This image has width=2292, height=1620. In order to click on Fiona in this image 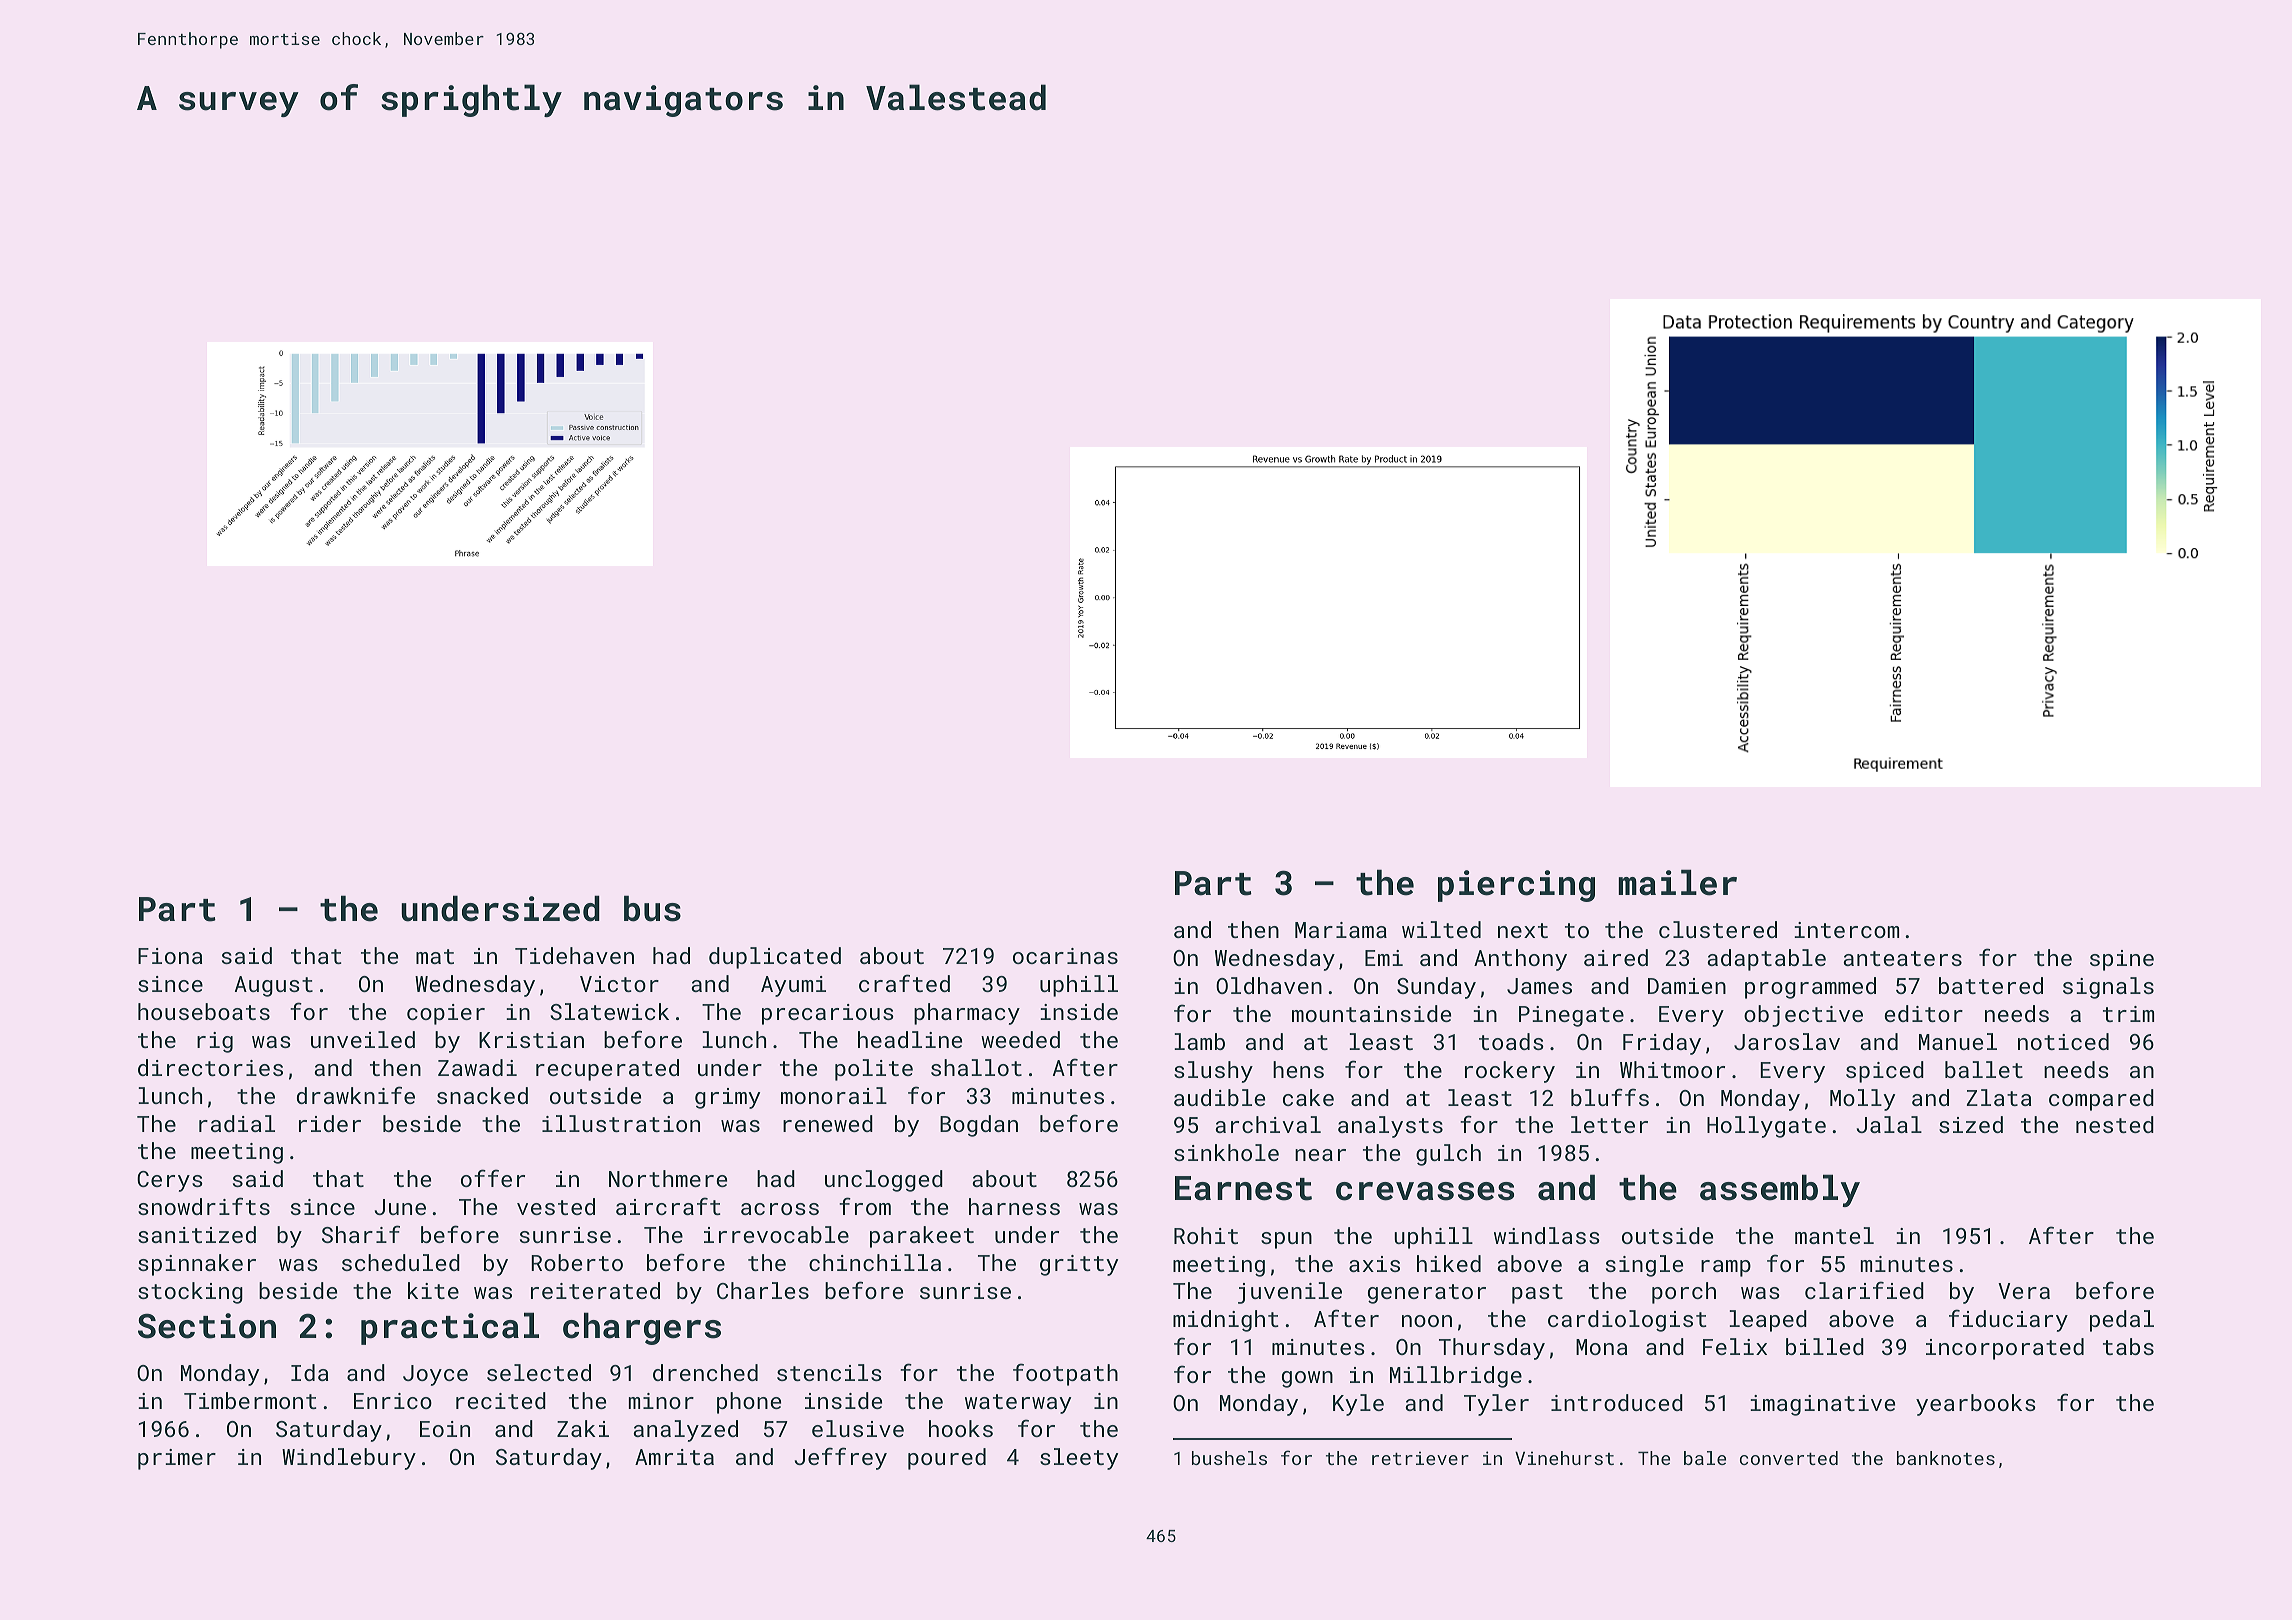, I will do `click(170, 956)`.
